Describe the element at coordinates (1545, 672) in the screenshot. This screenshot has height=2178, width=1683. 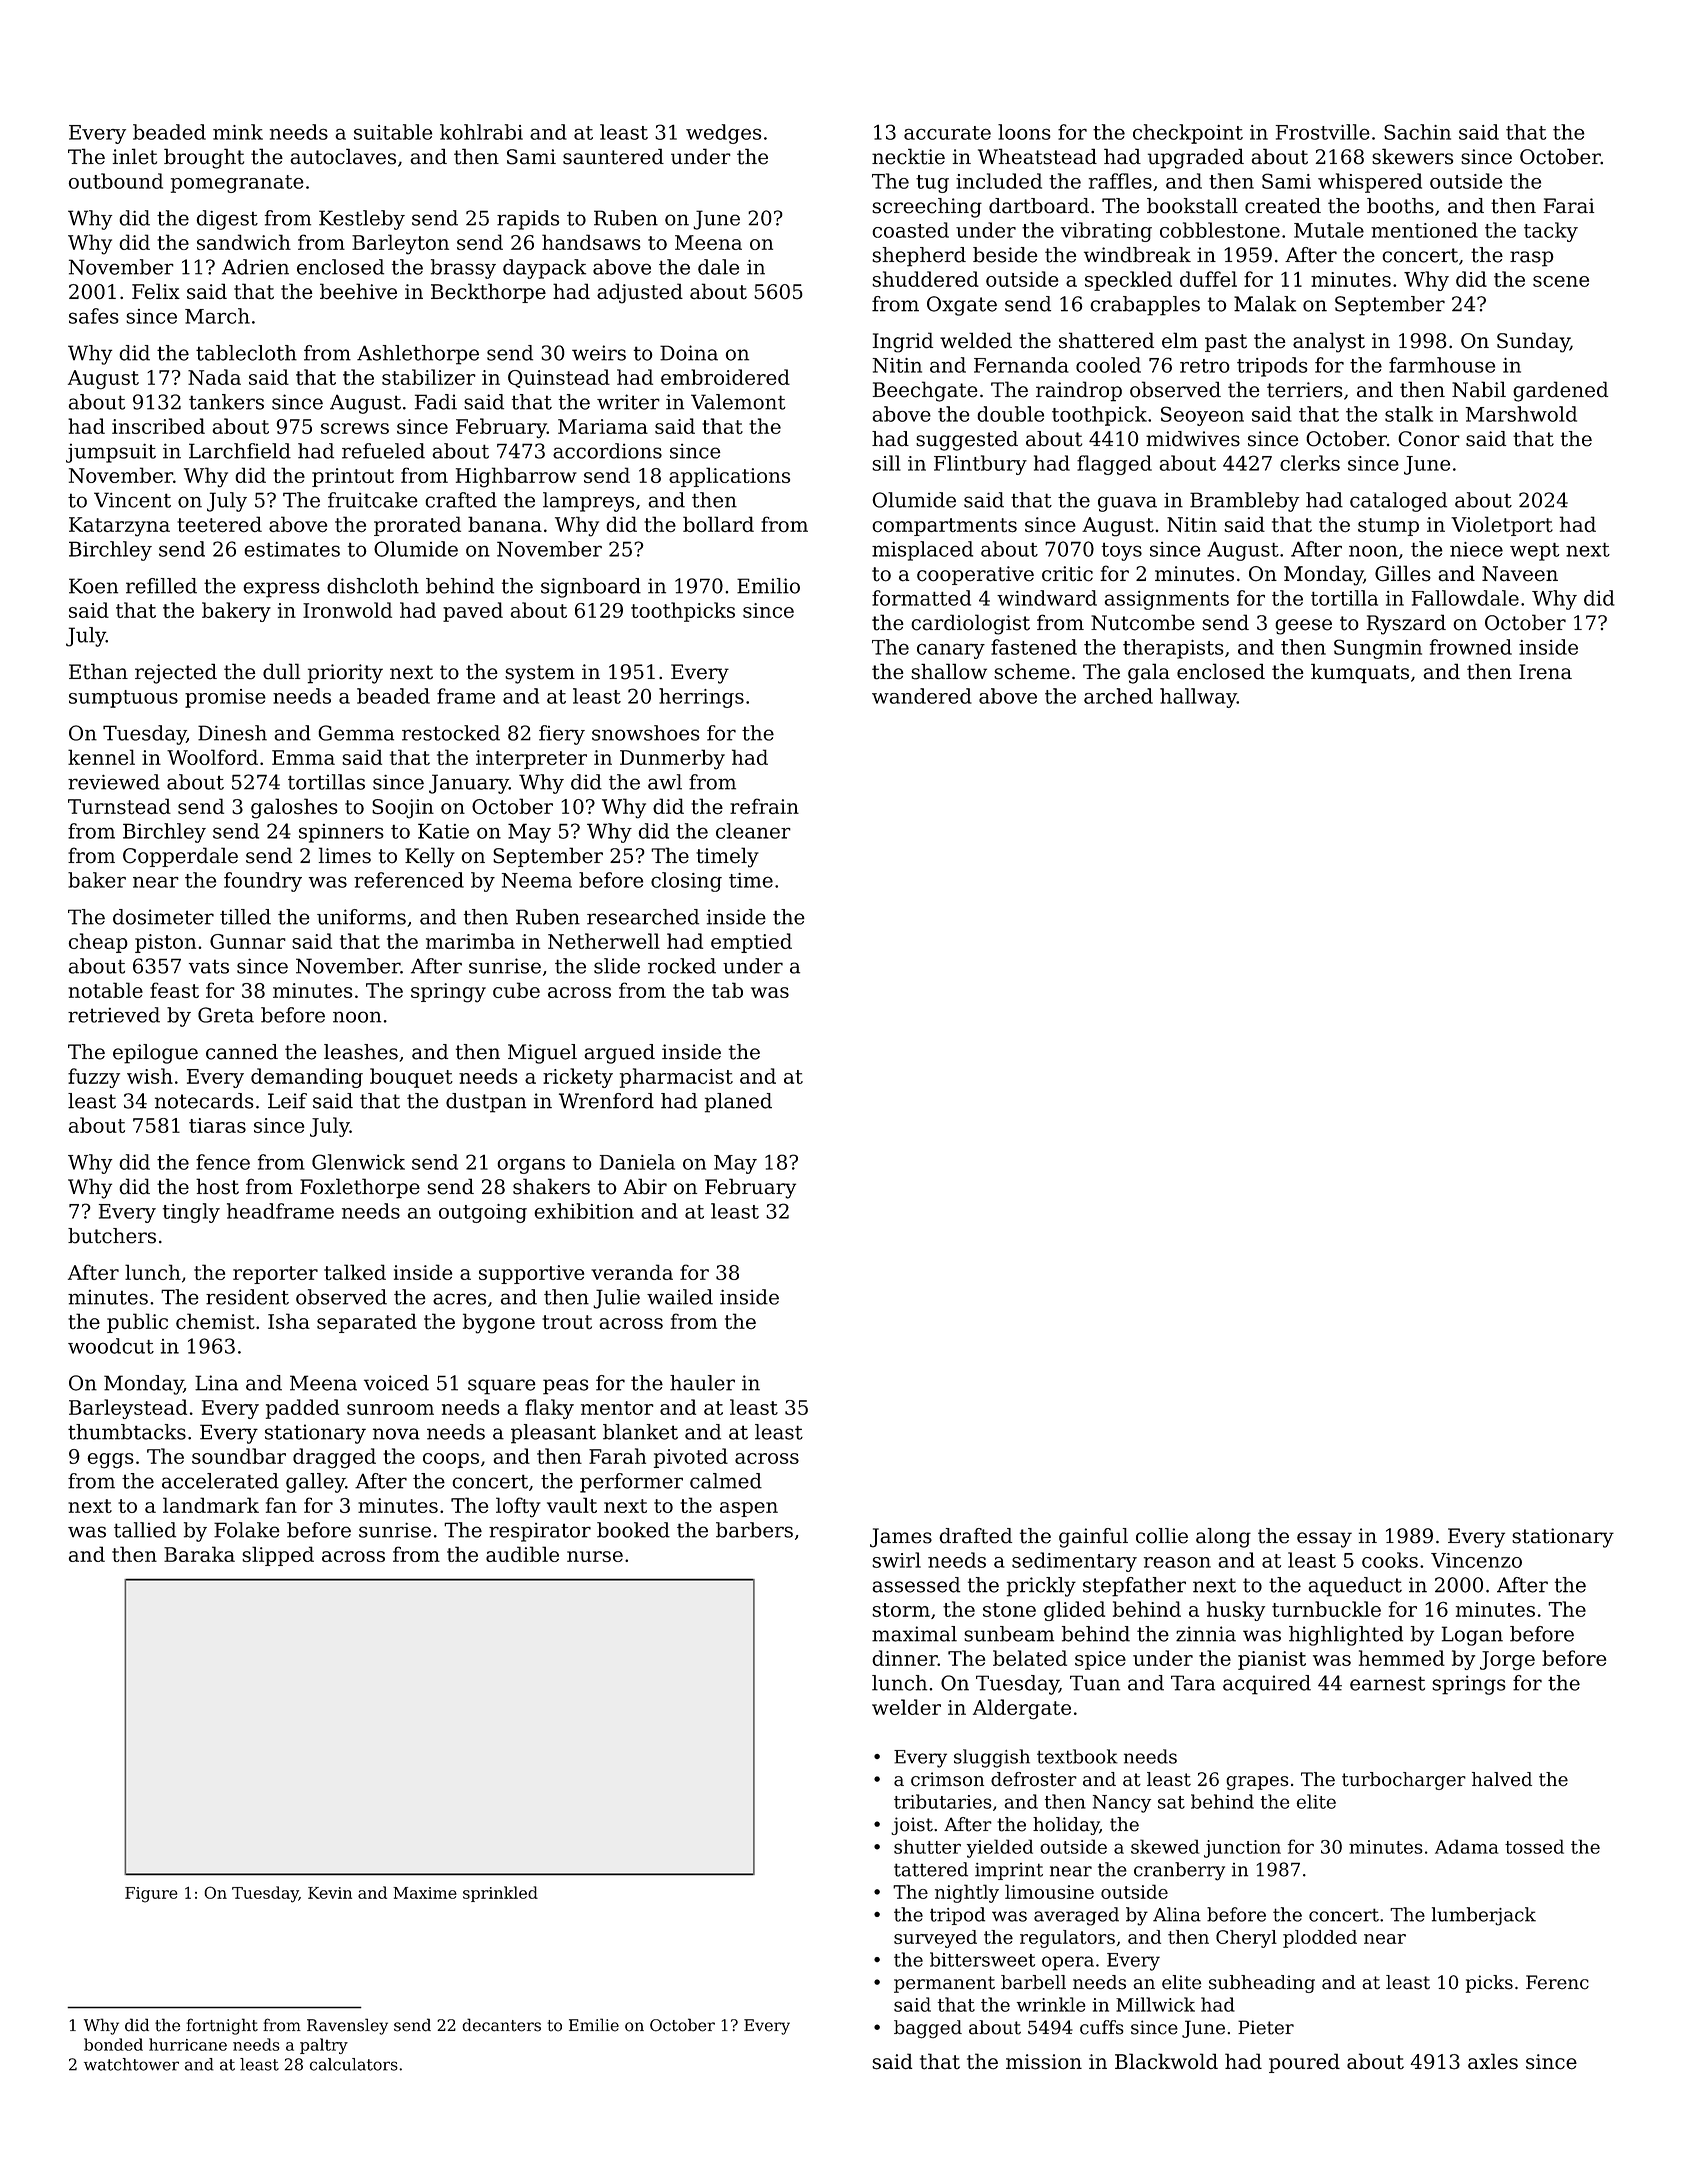
I see `Irena` at that location.
